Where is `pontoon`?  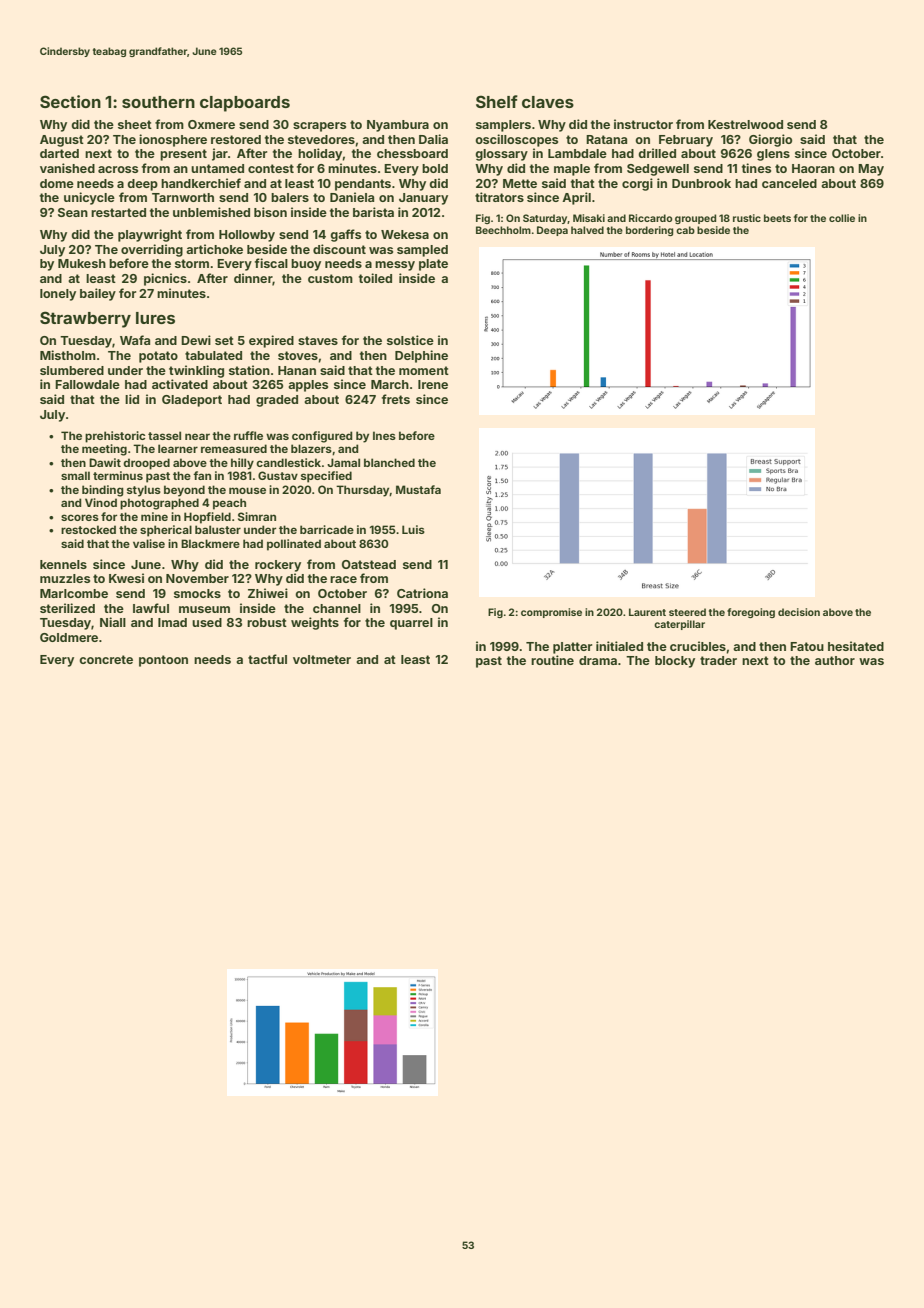 pontoon is located at coordinates (163, 661).
